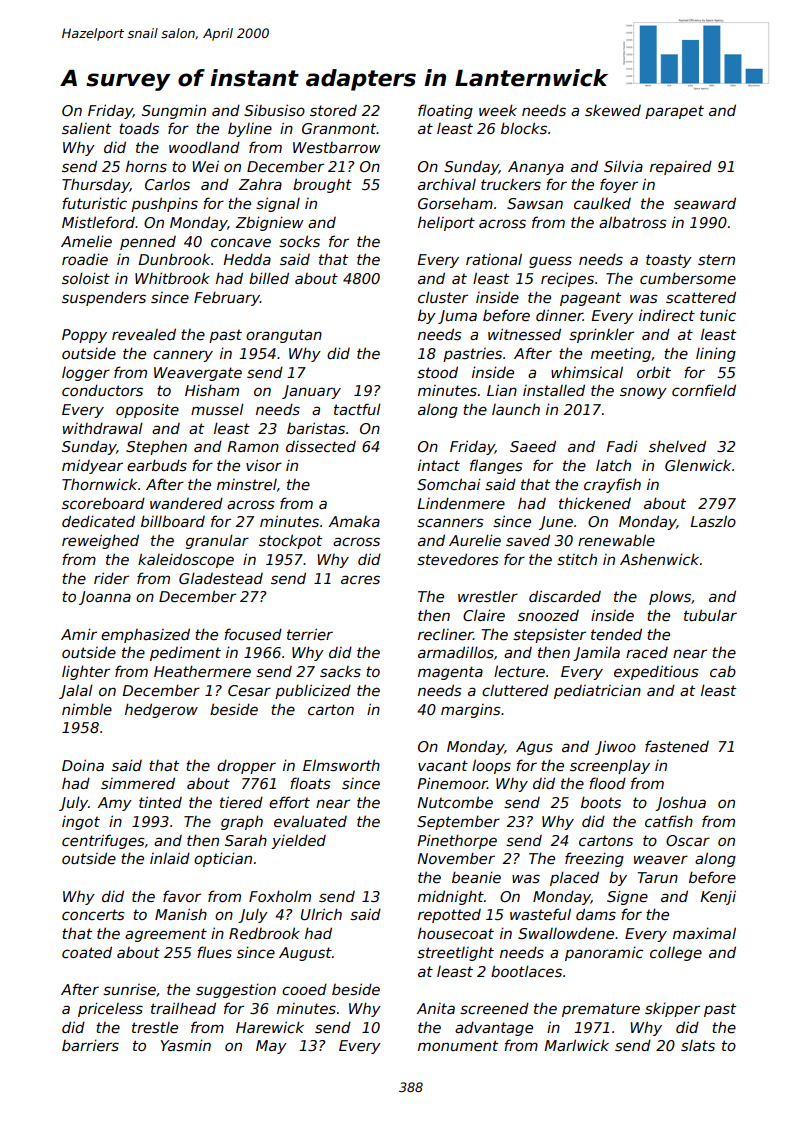  I want to click on futuristic, so click(94, 203).
